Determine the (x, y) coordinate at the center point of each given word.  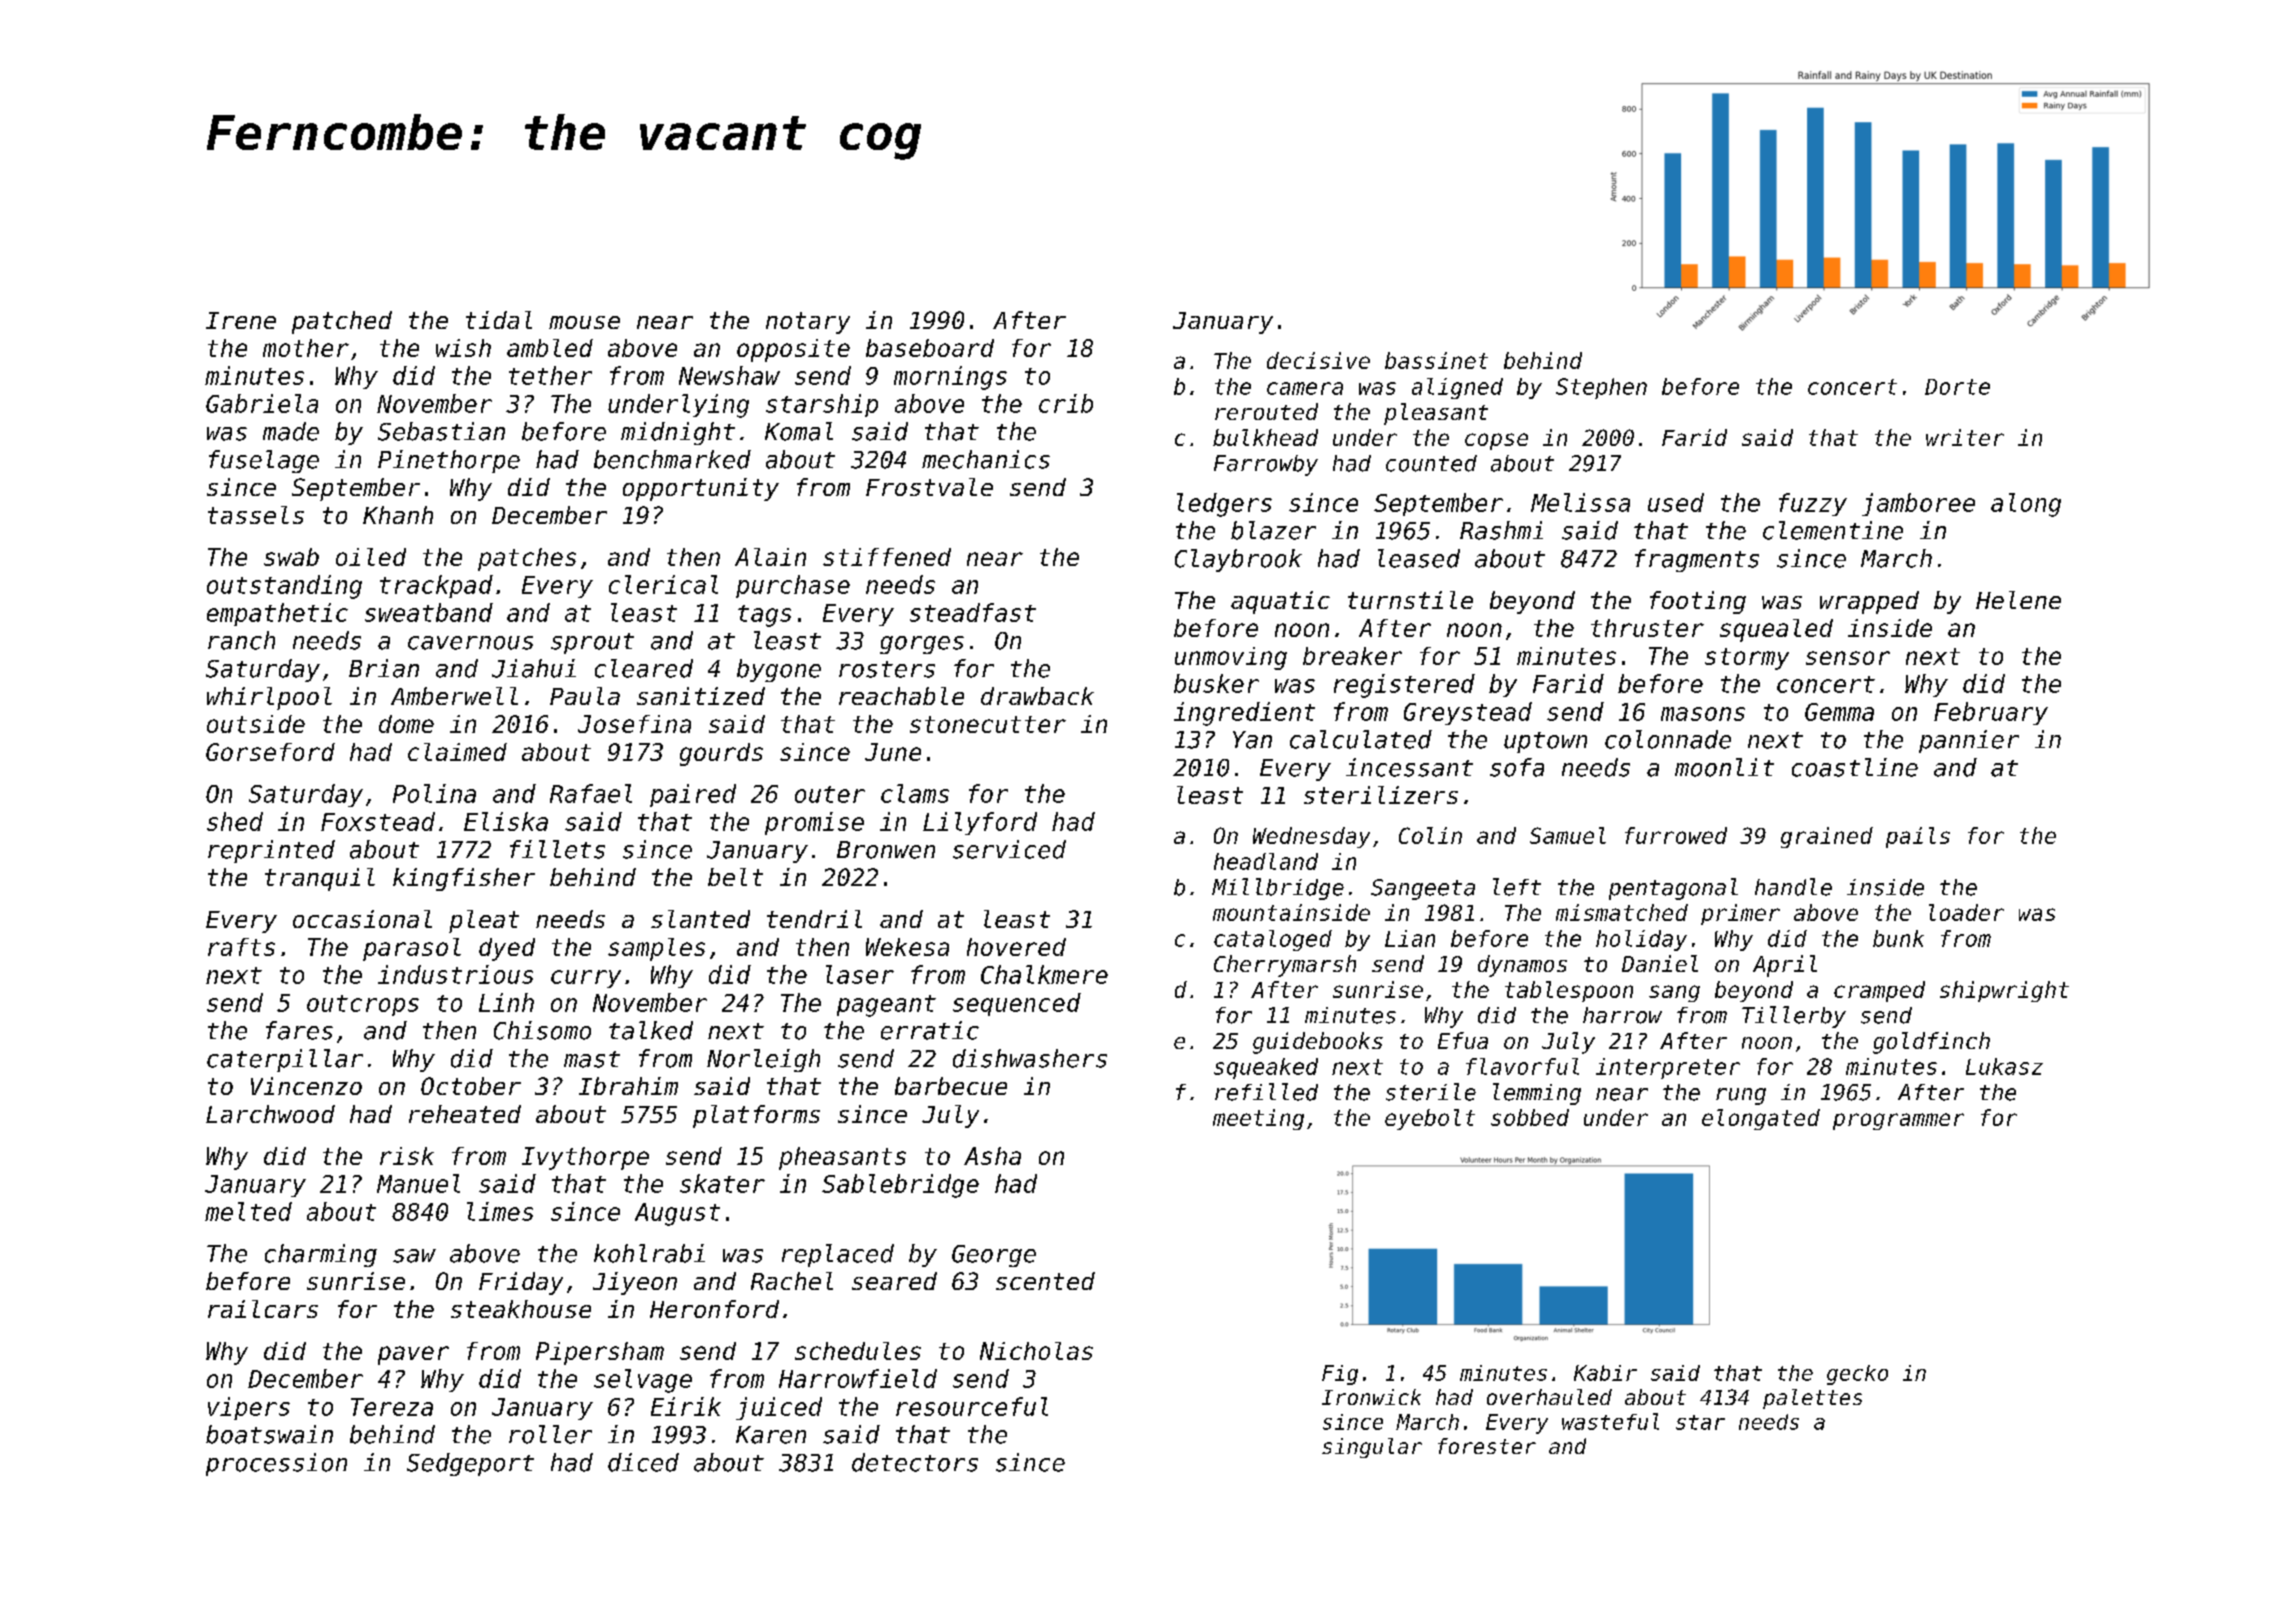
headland (1266, 861)
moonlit (1724, 767)
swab (291, 557)
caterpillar (285, 1060)
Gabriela (262, 403)
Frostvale (929, 487)
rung (1741, 1096)
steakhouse (521, 1309)
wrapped (1869, 602)
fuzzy (1813, 504)
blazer (1273, 530)
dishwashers (1030, 1058)
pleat (484, 921)
